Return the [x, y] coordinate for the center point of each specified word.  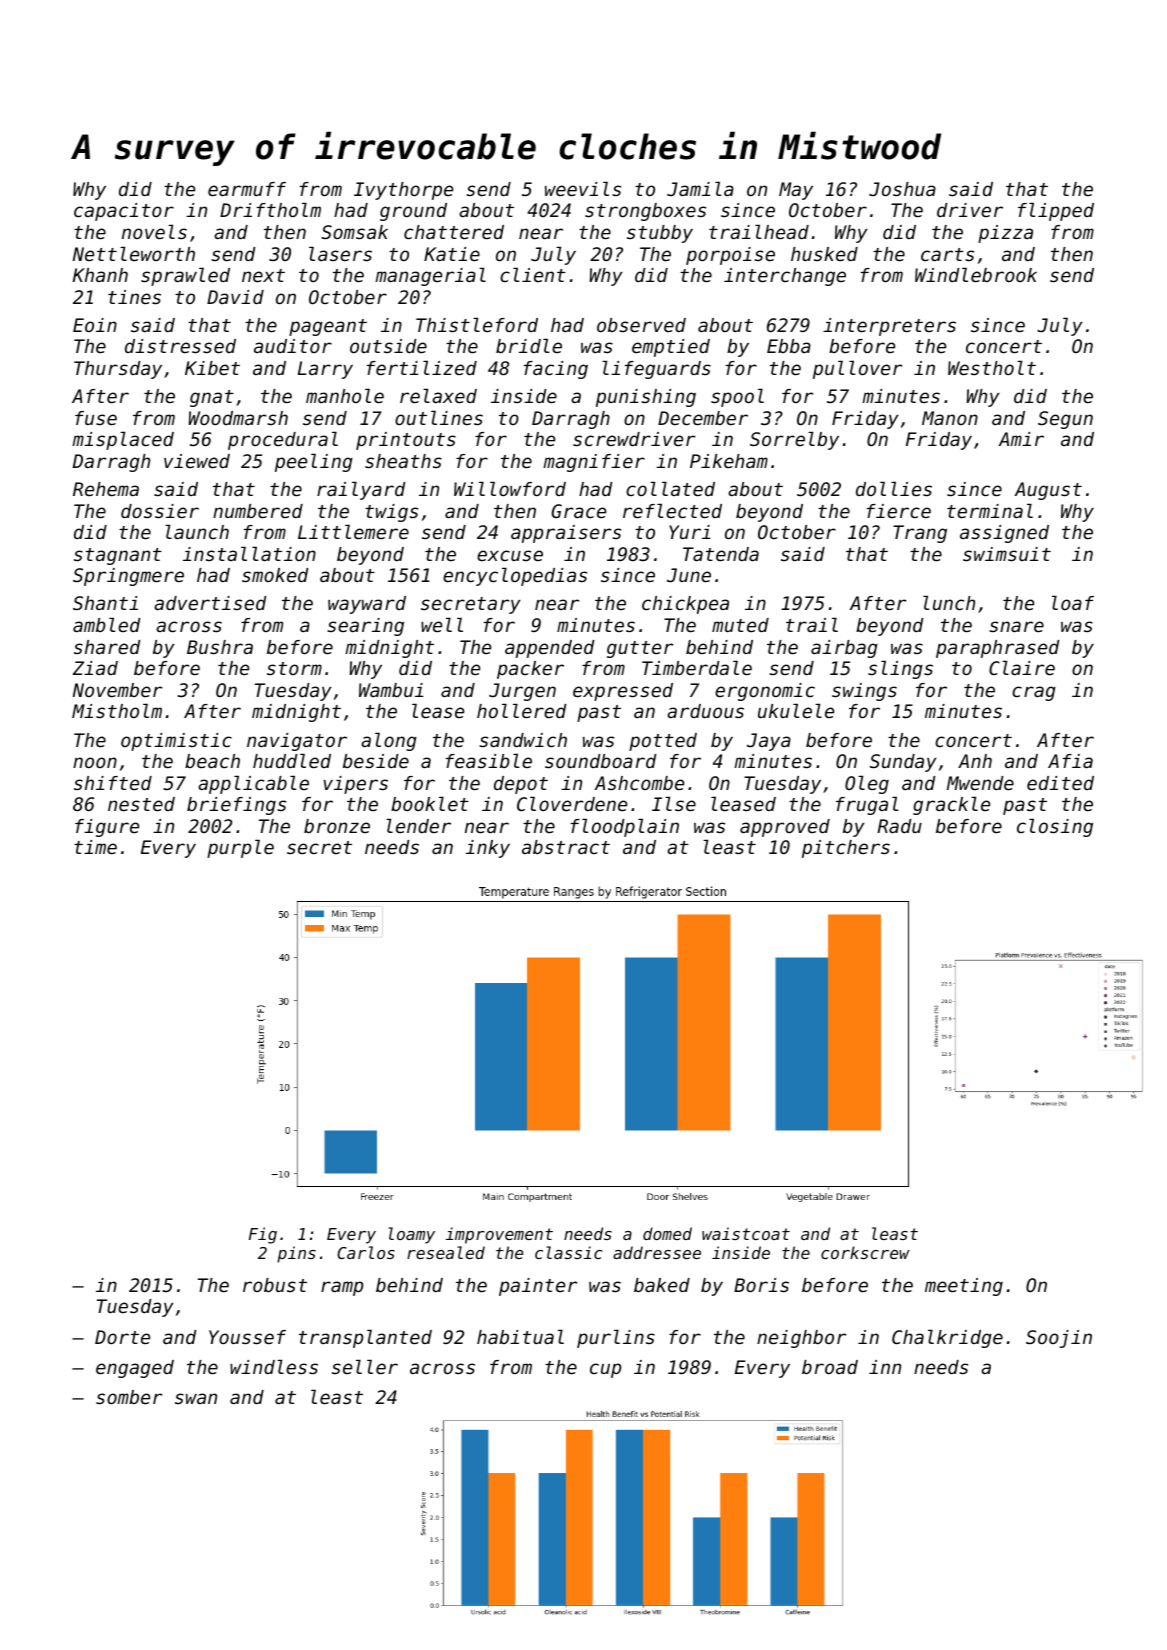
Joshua [902, 189]
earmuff [247, 189]
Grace [578, 511]
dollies [894, 489]
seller [365, 1367]
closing [1055, 828]
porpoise [730, 256]
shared [107, 647]
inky [488, 849]
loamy [411, 1235]
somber [129, 1397]
